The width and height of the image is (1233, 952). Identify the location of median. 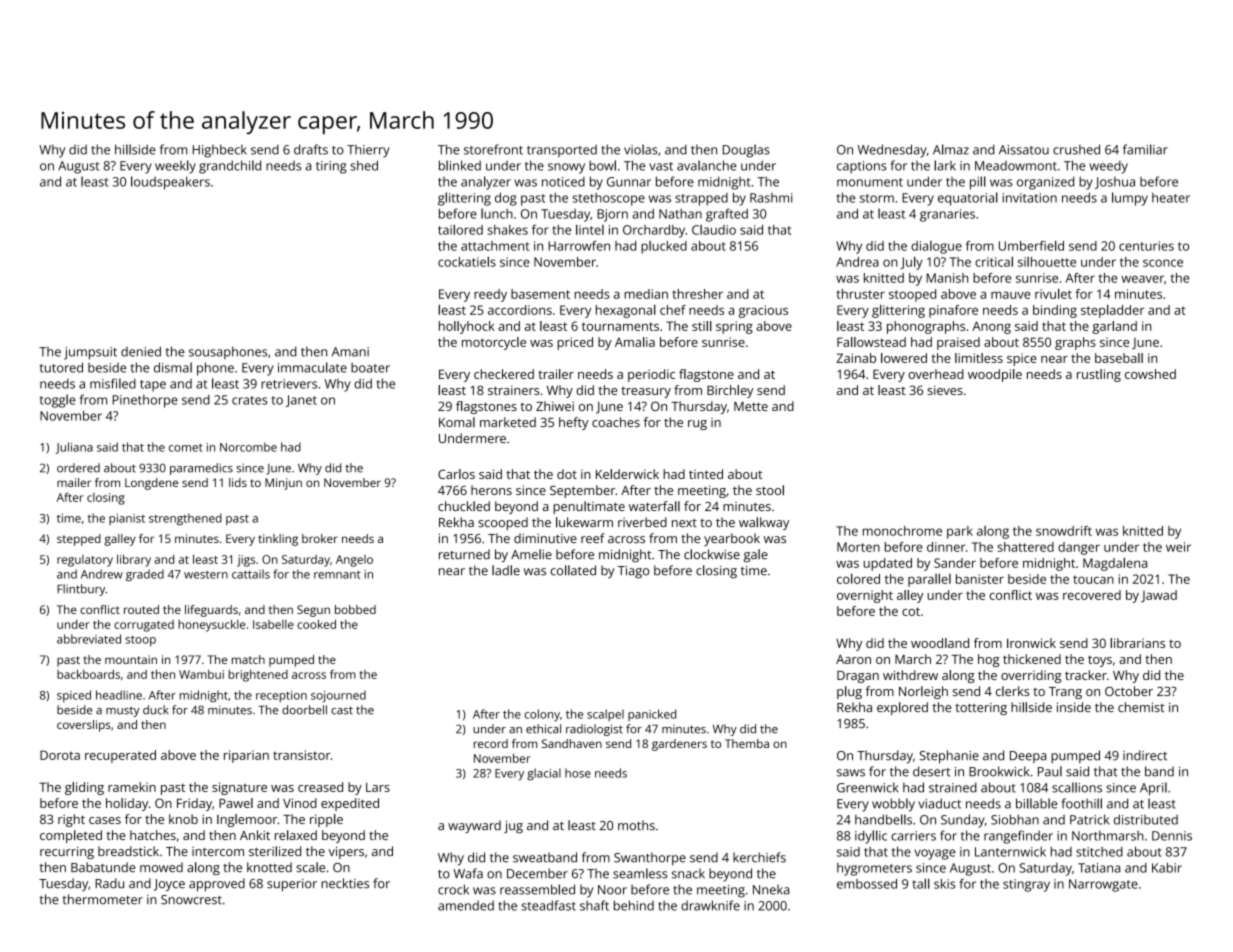
(646, 294).
